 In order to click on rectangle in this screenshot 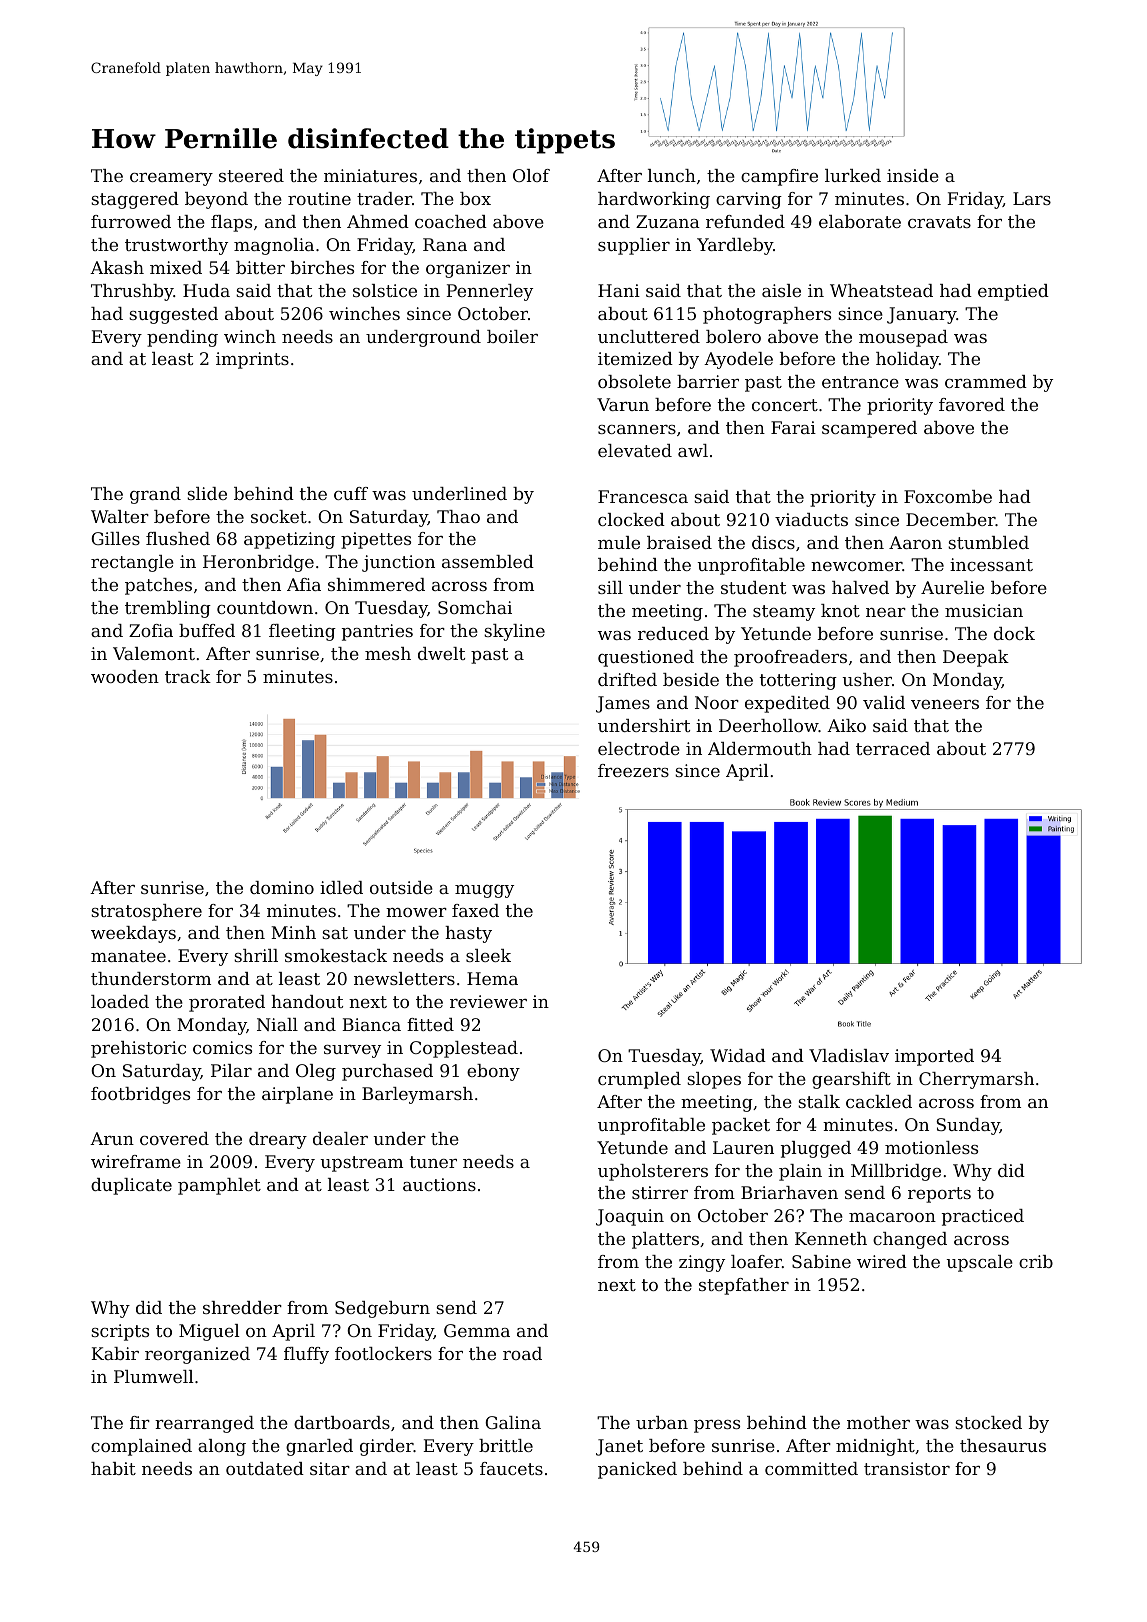, I will do `click(132, 563)`.
